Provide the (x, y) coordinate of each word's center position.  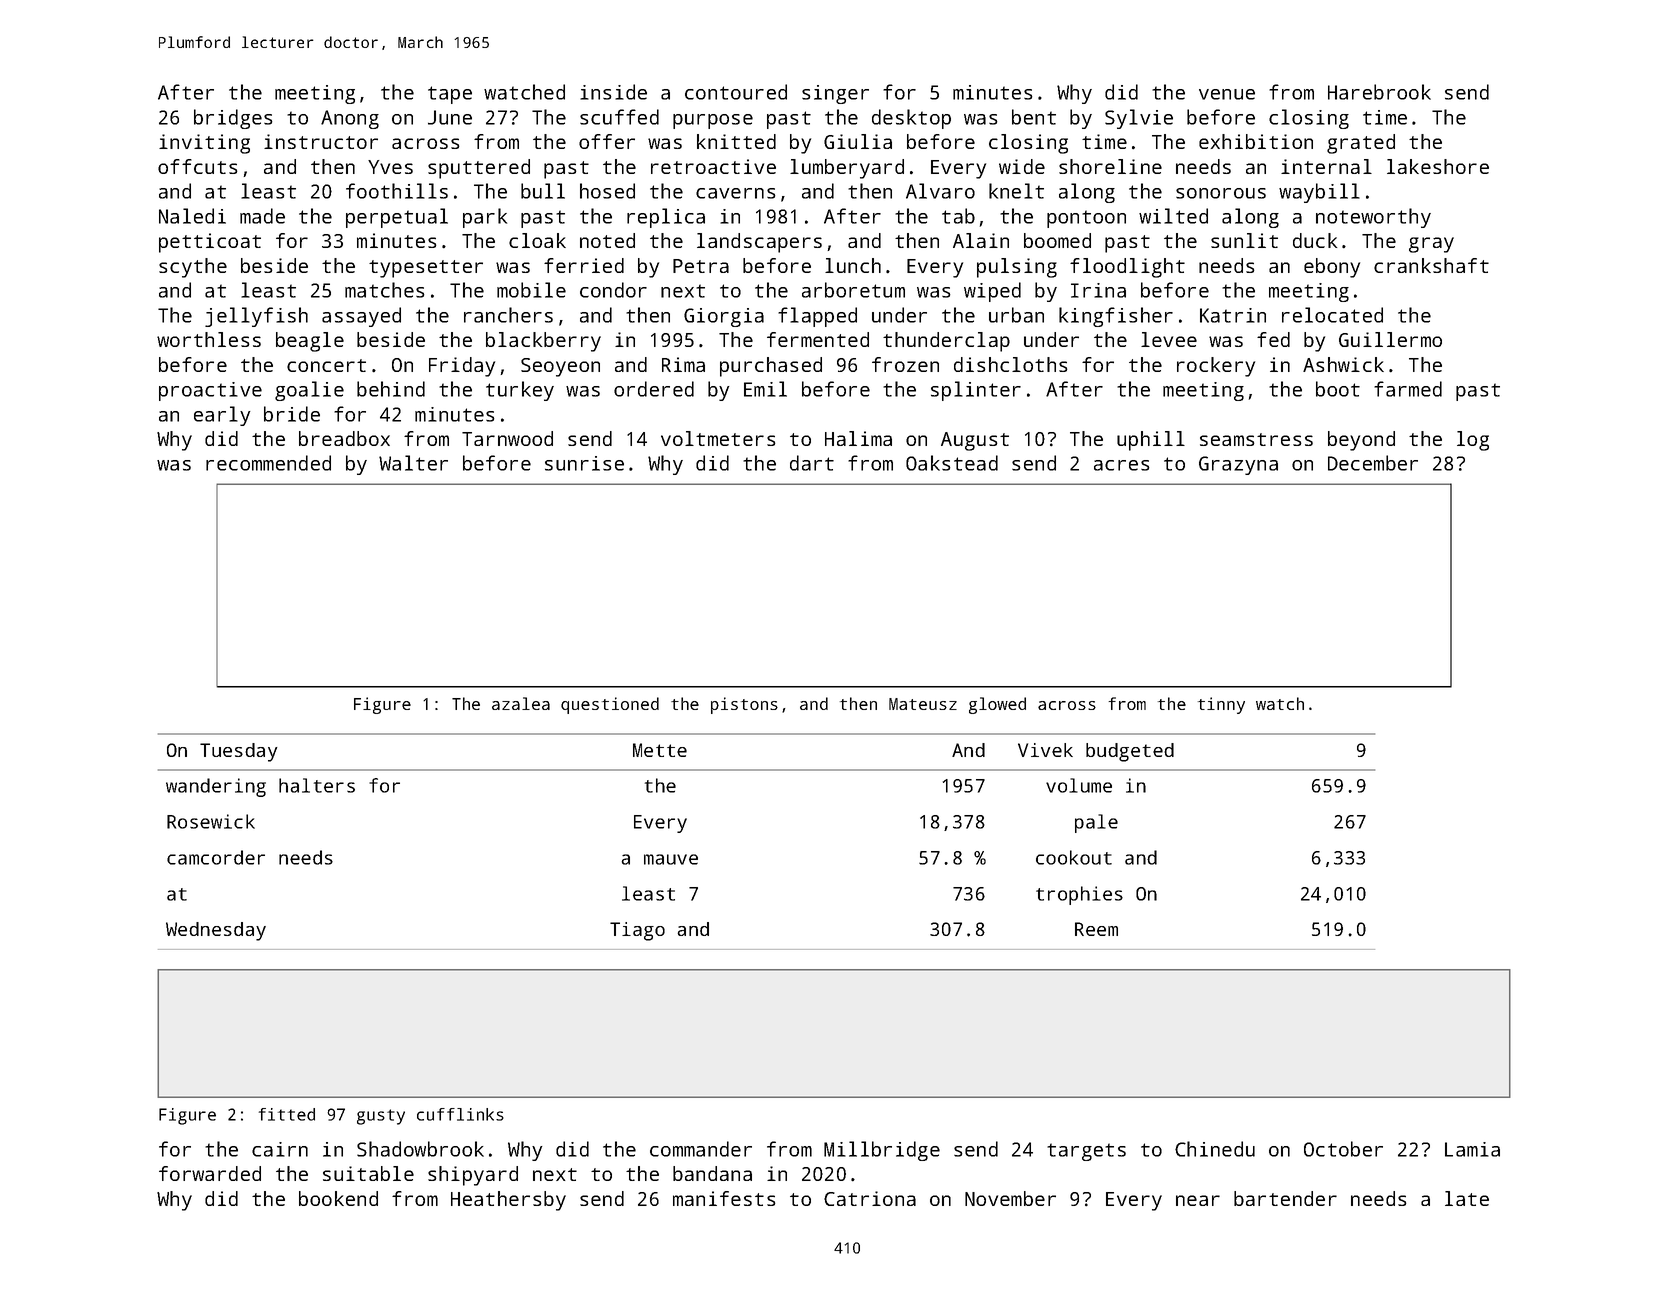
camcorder (216, 857)
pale (1096, 823)
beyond (1361, 441)
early (222, 416)
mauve (671, 859)
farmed (1408, 389)
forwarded (210, 1173)
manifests (724, 1198)
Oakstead (952, 463)
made (262, 216)
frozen (905, 364)
